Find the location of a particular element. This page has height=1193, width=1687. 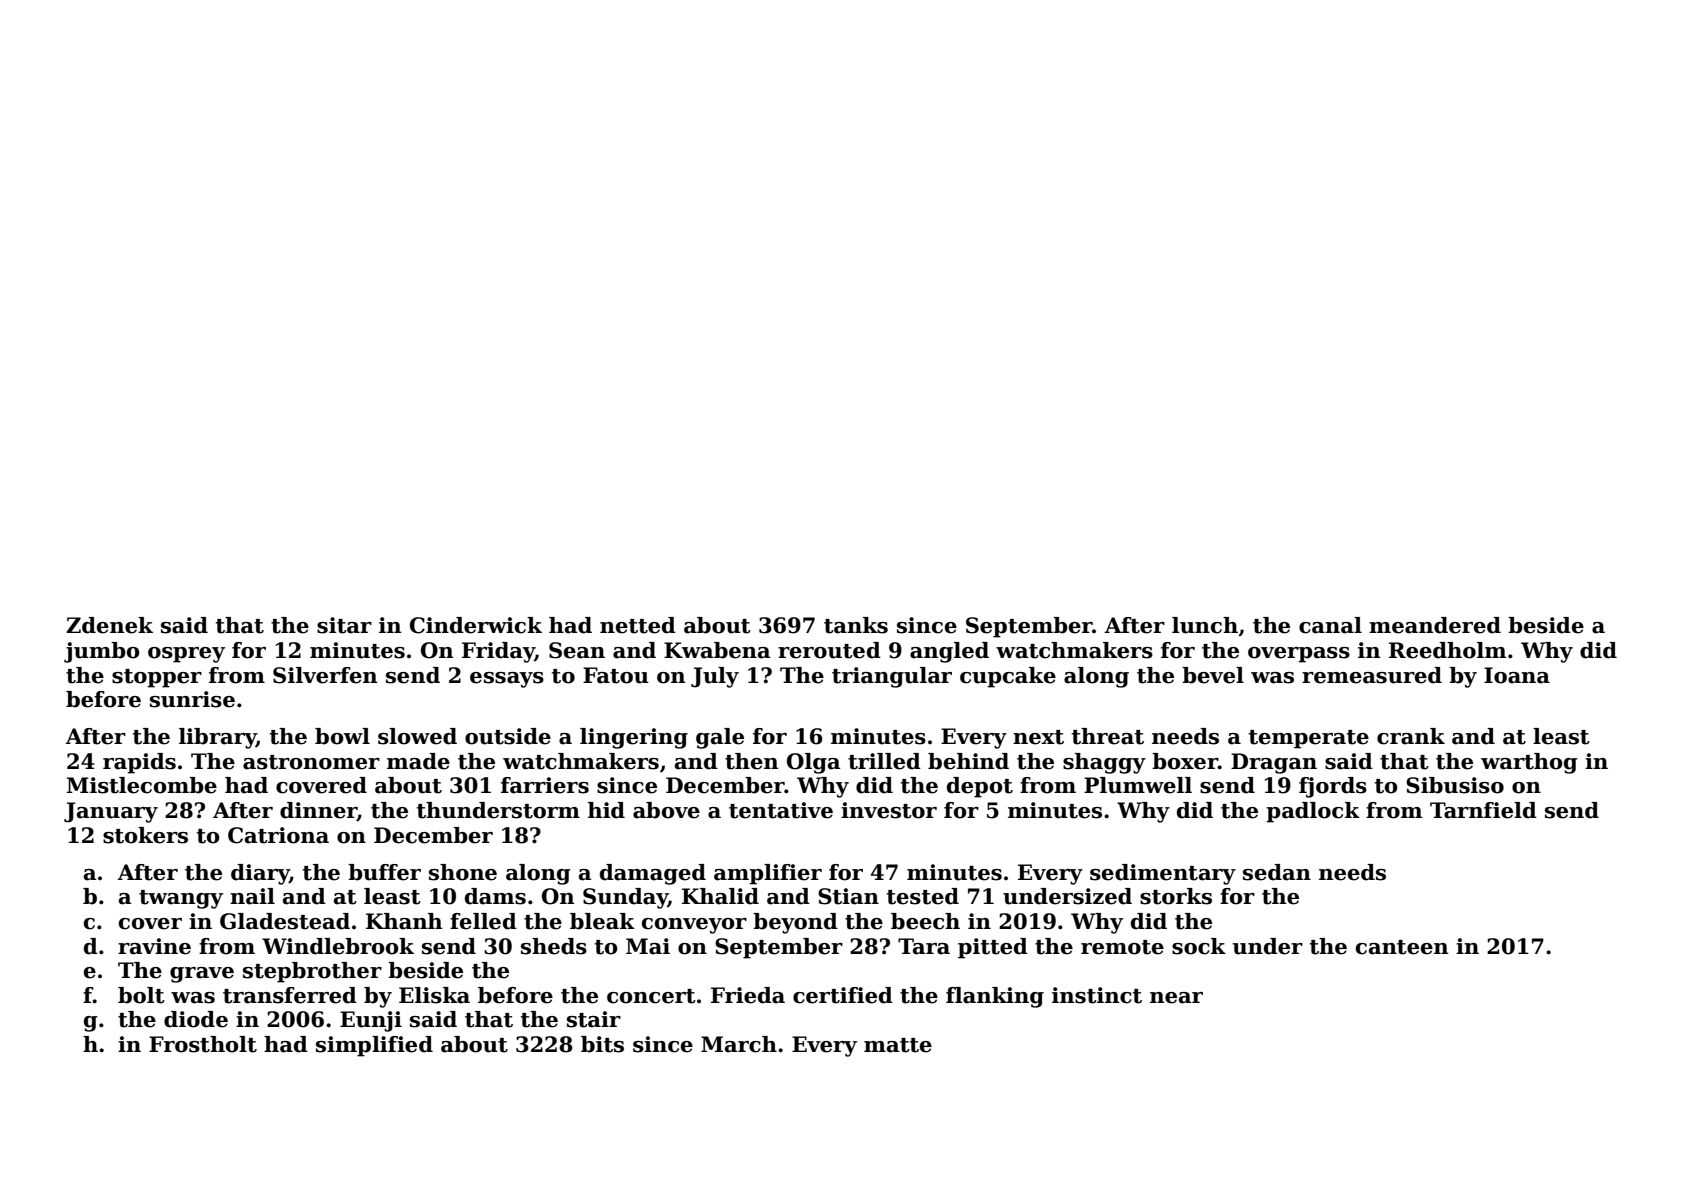

investor is located at coordinates (889, 810).
